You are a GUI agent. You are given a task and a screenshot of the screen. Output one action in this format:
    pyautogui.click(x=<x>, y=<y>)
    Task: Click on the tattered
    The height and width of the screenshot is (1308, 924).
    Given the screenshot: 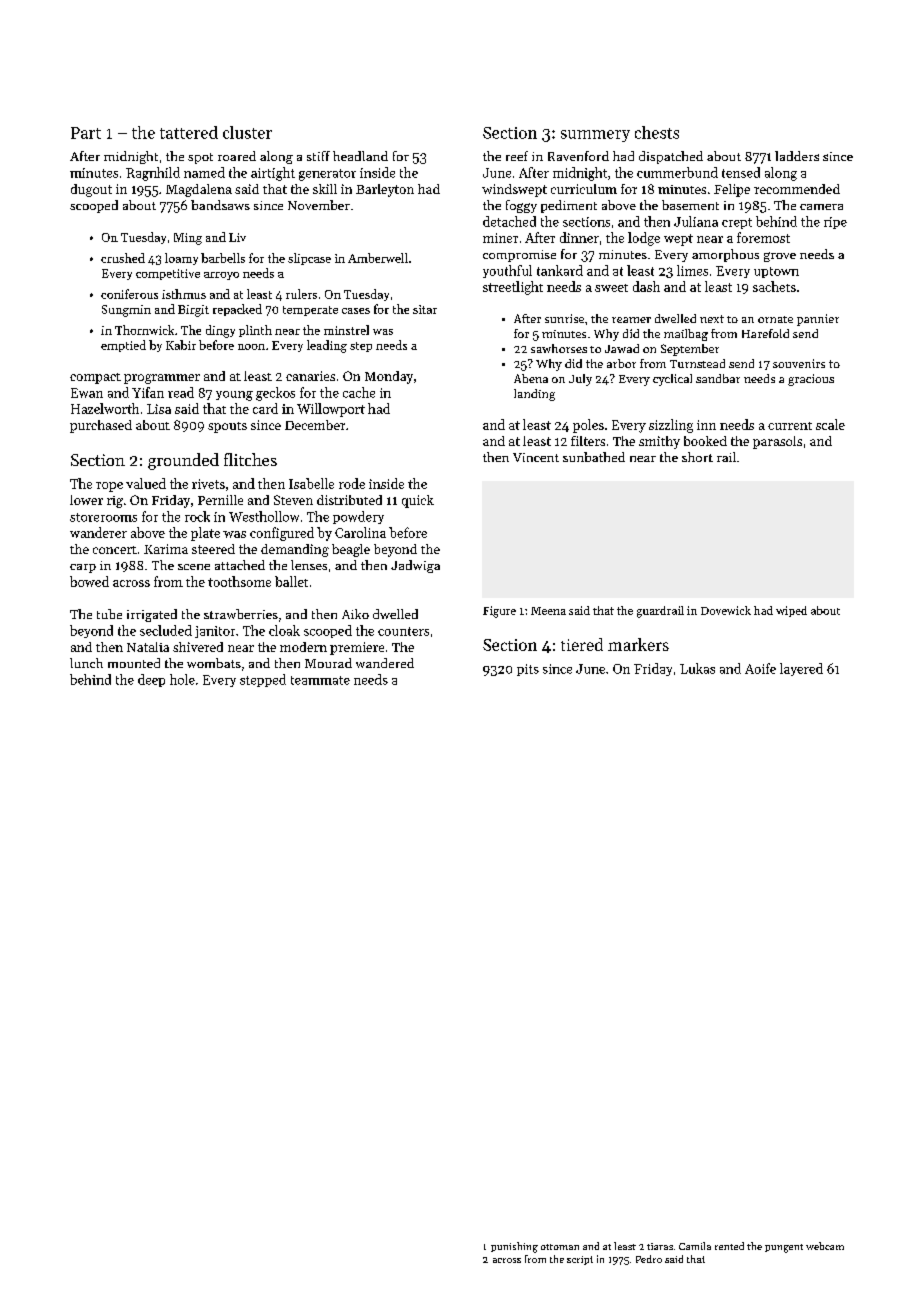 What is the action you would take?
    pyautogui.click(x=189, y=132)
